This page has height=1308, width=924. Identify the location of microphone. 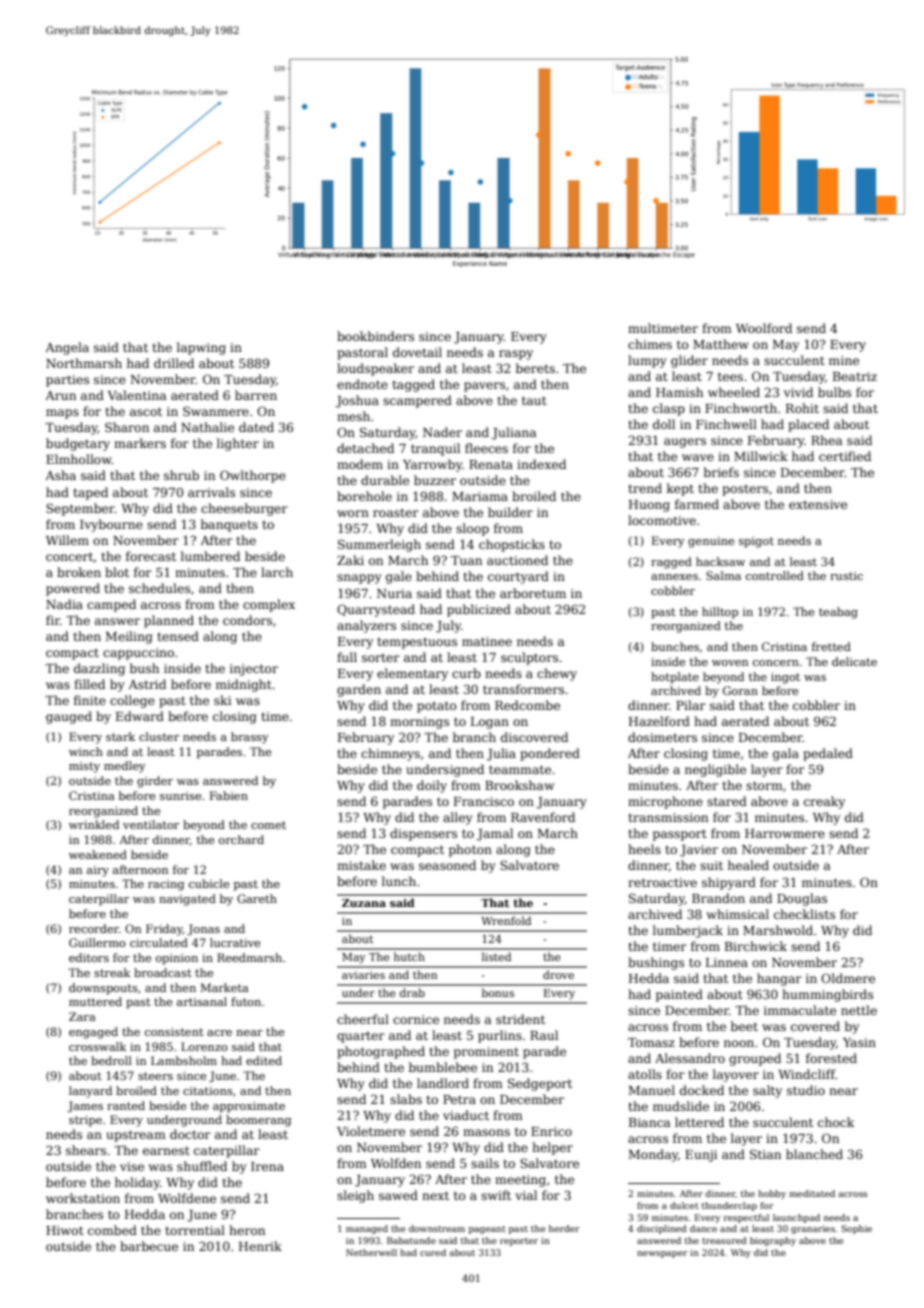
(665, 802).
